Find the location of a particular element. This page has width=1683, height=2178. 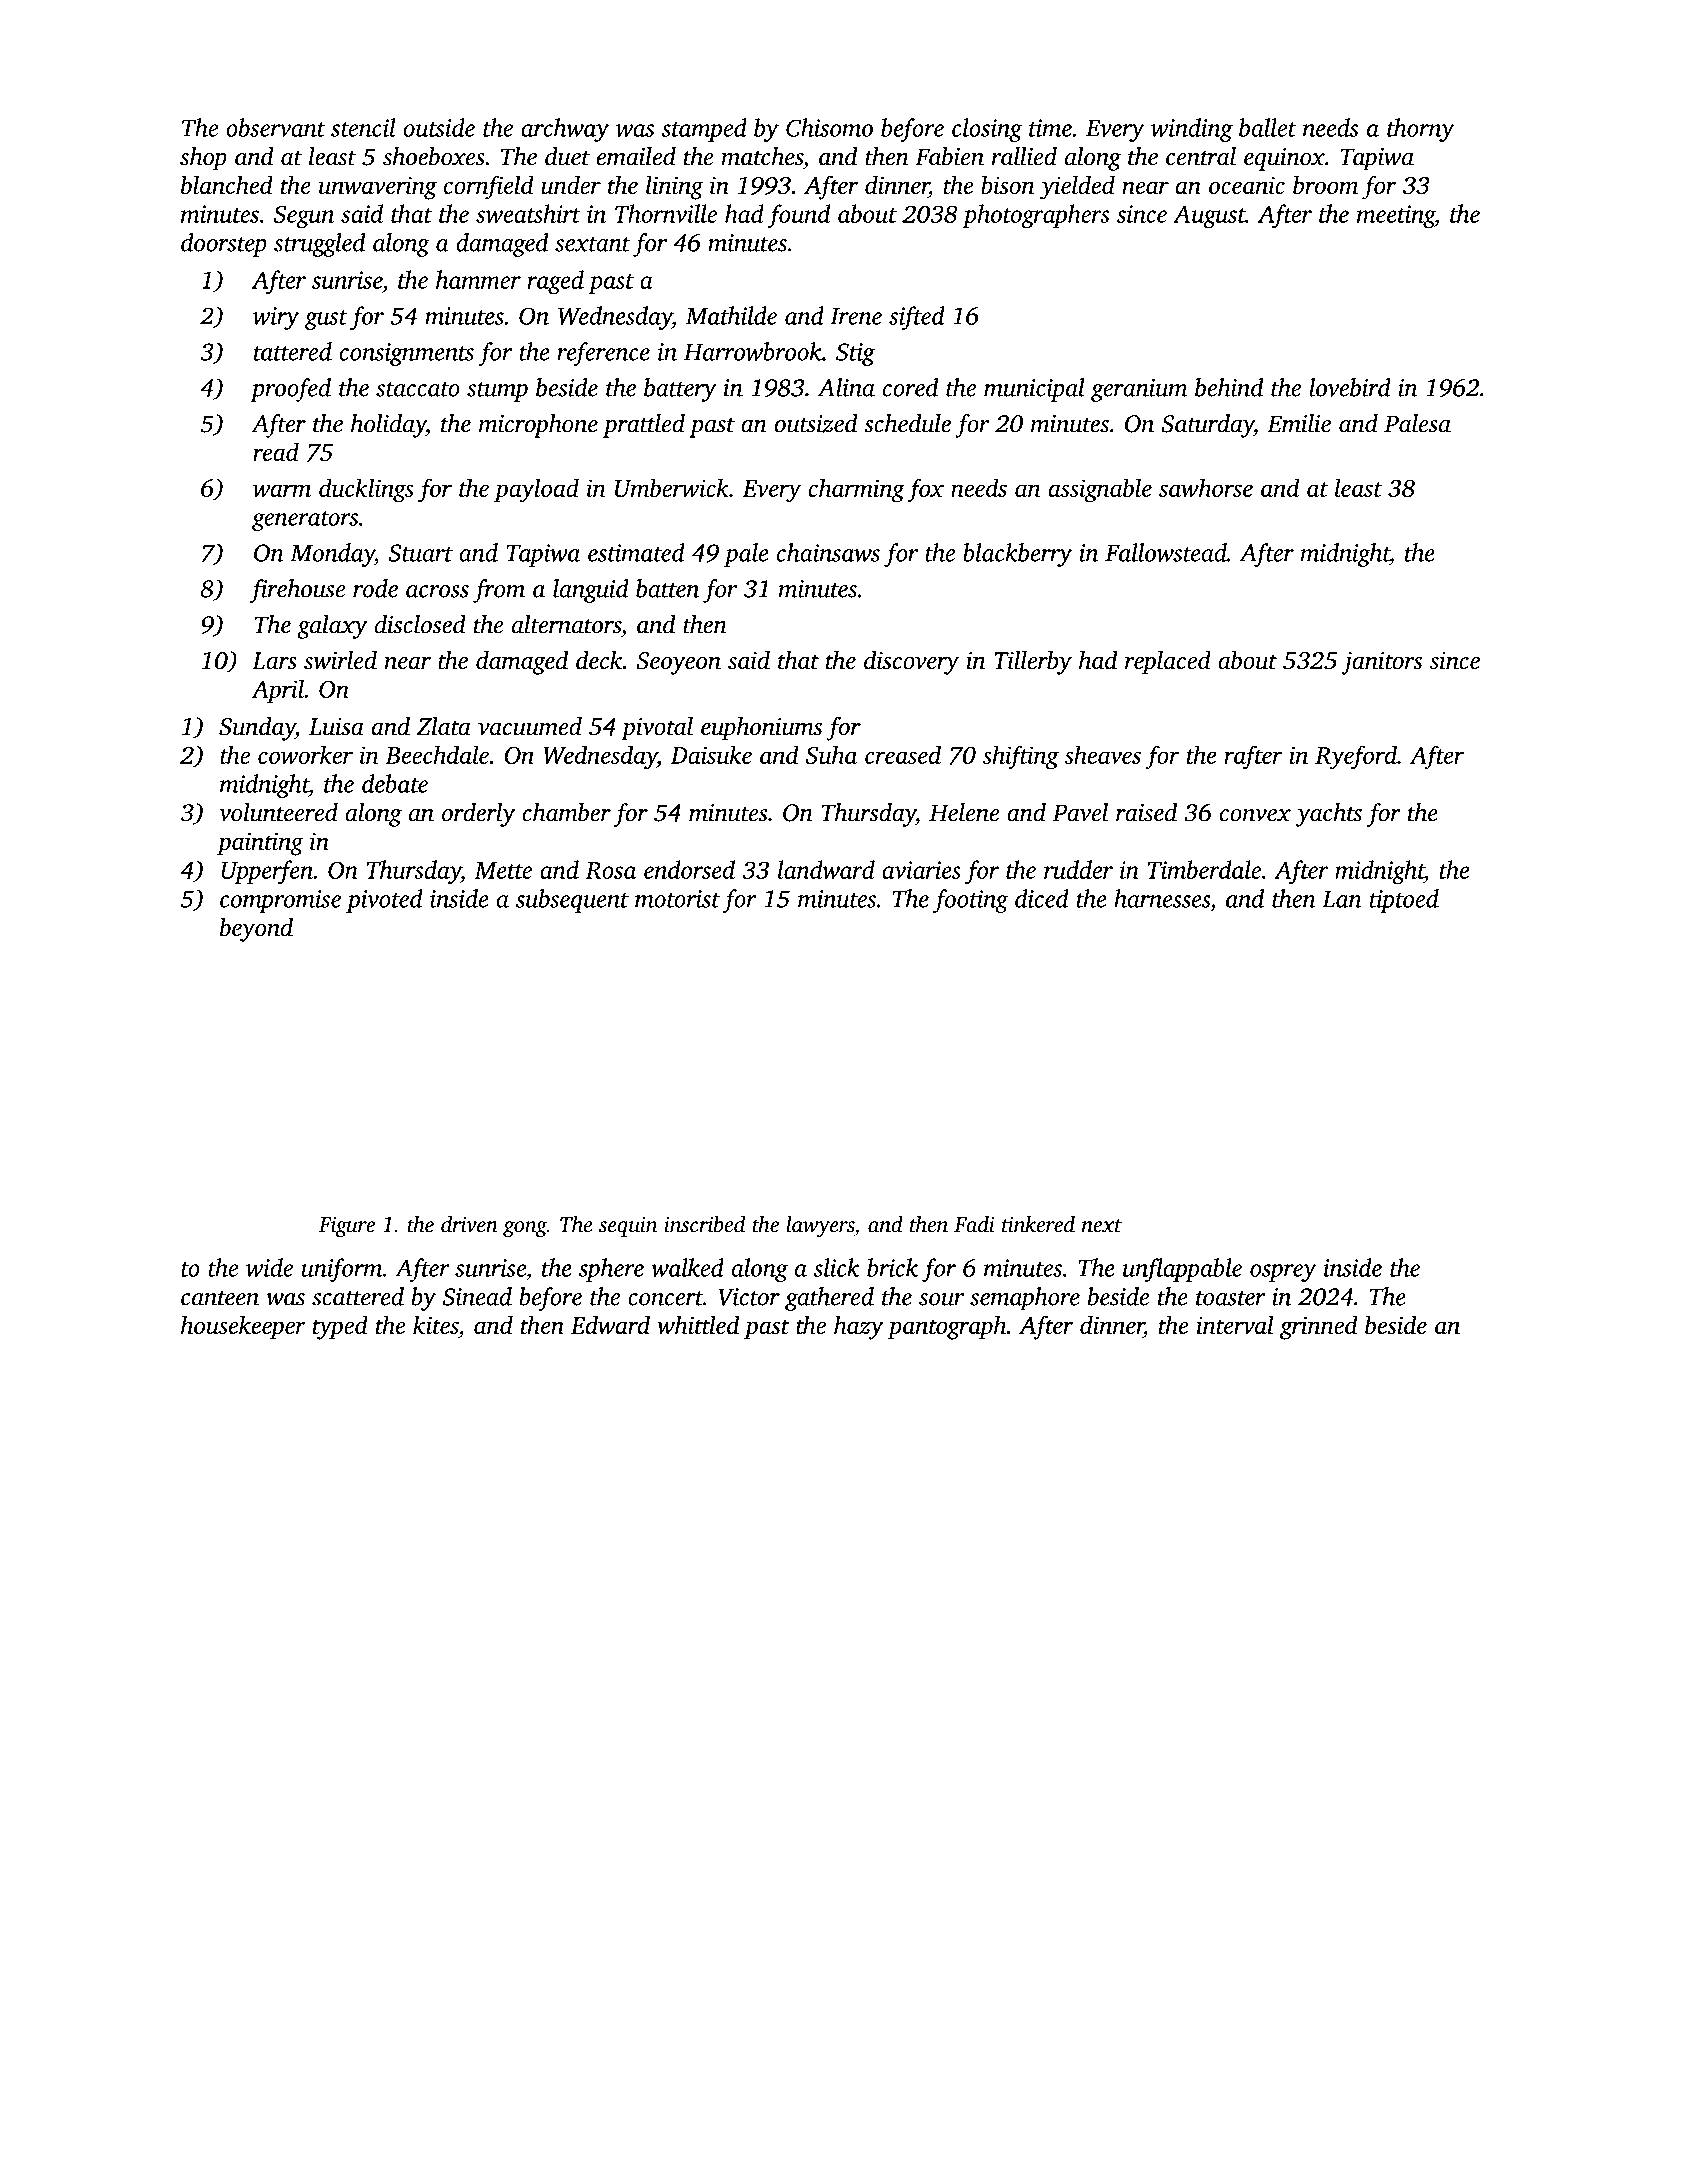

thorny is located at coordinates (1420, 130).
